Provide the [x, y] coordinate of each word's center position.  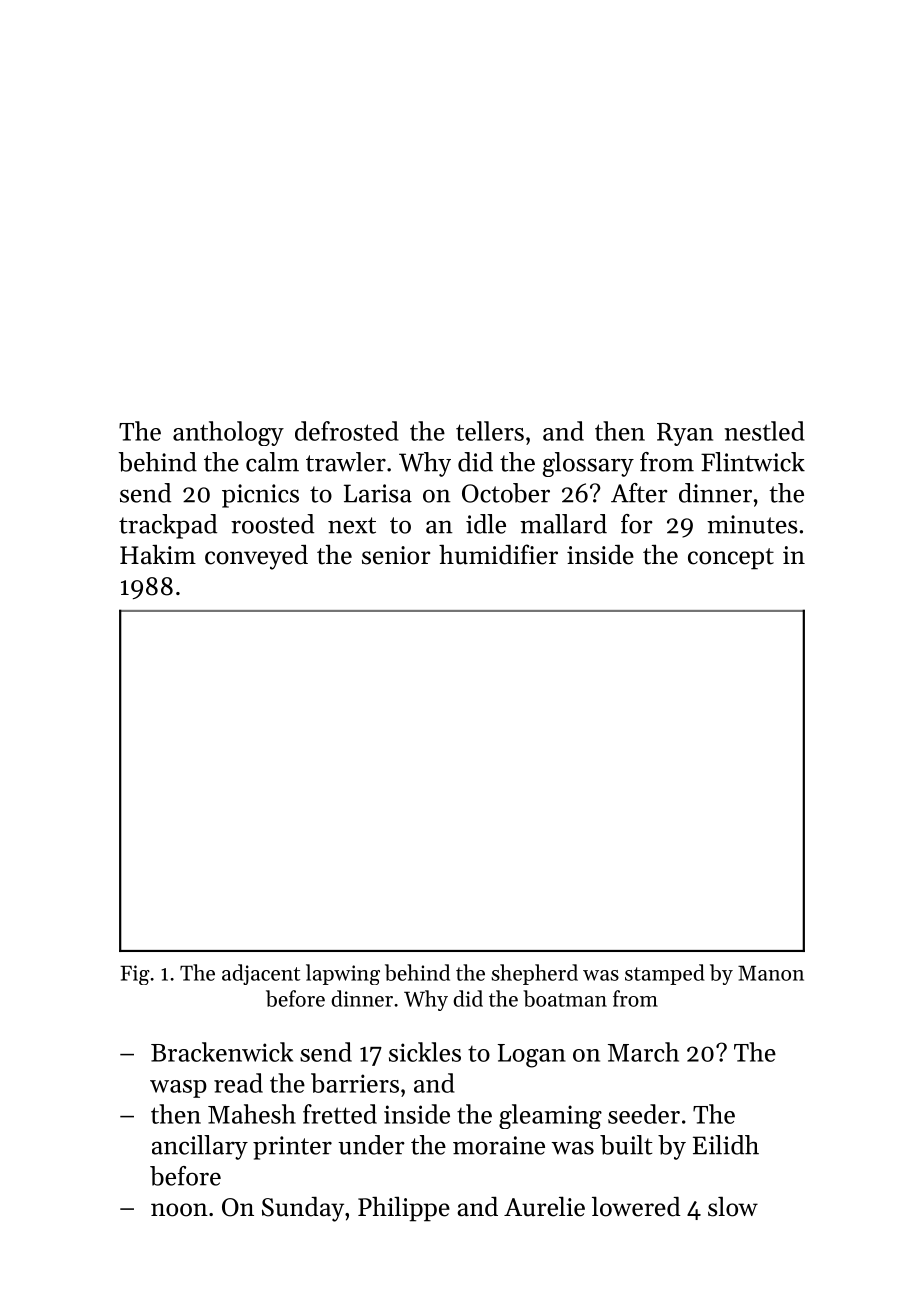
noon [179, 1210]
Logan [532, 1056]
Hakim [158, 554]
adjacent [261, 974]
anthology [228, 433]
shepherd [534, 974]
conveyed [256, 557]
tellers [490, 431]
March [643, 1052]
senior [396, 555]
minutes [752, 524]
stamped [665, 974]
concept [731, 559]
